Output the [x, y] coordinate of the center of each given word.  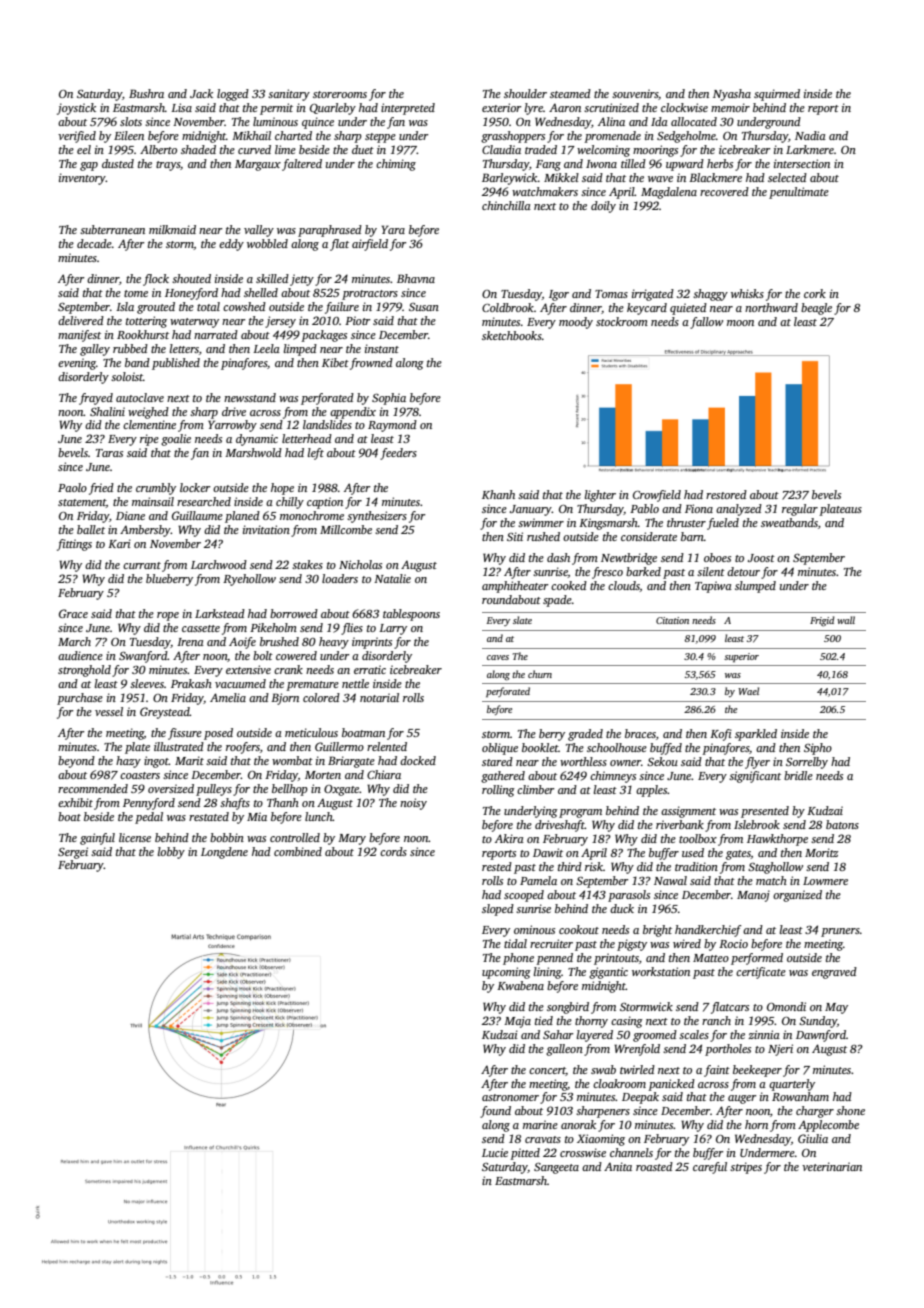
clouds [624, 586]
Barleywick [510, 179]
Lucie [495, 1152]
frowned [371, 364]
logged [233, 95]
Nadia [810, 135]
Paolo [72, 487]
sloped [498, 910]
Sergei [73, 853]
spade [557, 601]
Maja [517, 1022]
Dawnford [821, 1036]
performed [757, 959]
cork [815, 293]
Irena [190, 642]
